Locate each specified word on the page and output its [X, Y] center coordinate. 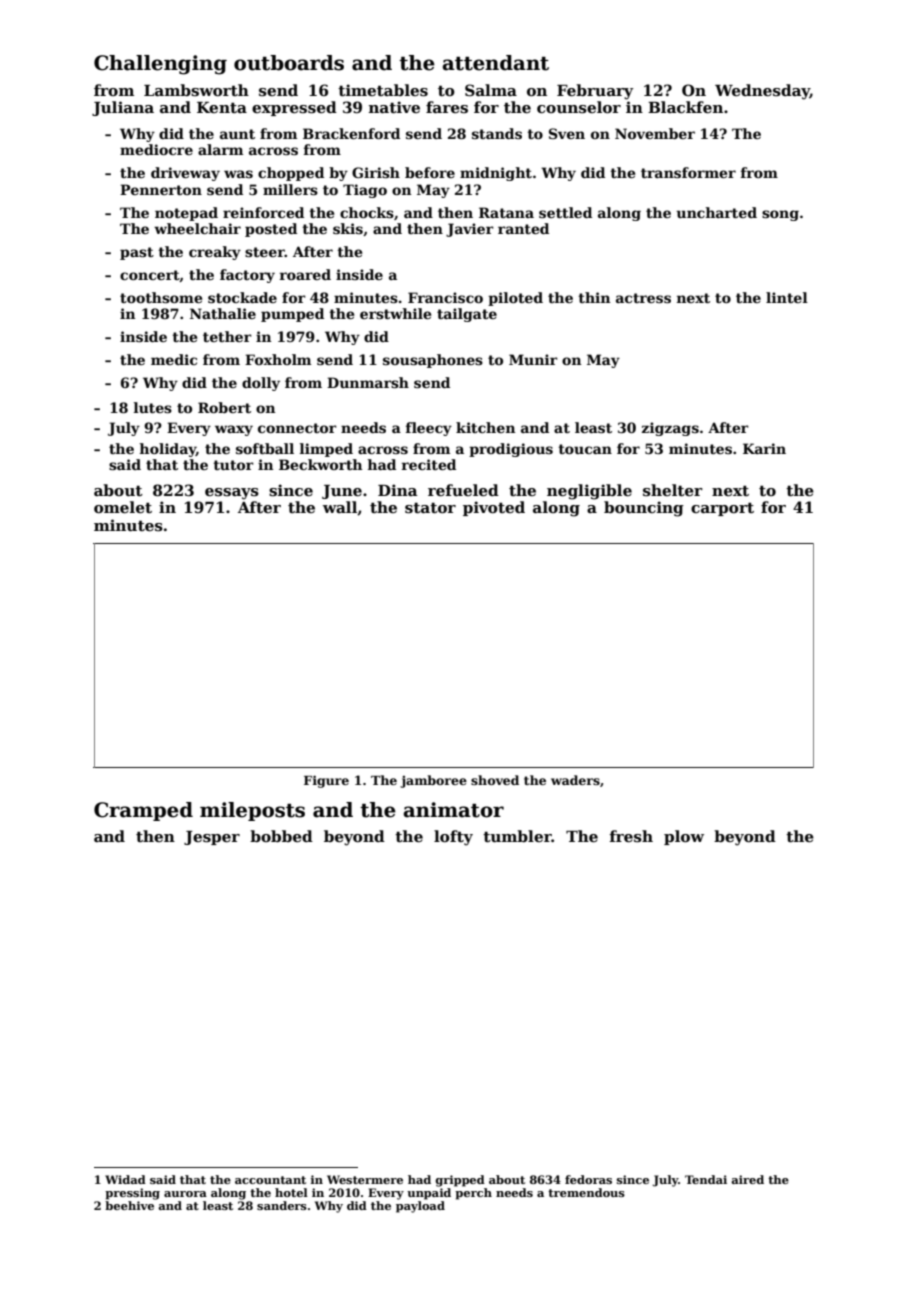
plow [684, 837]
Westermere [365, 1179]
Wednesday [762, 92]
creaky [215, 253]
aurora [185, 1194]
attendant [496, 63]
